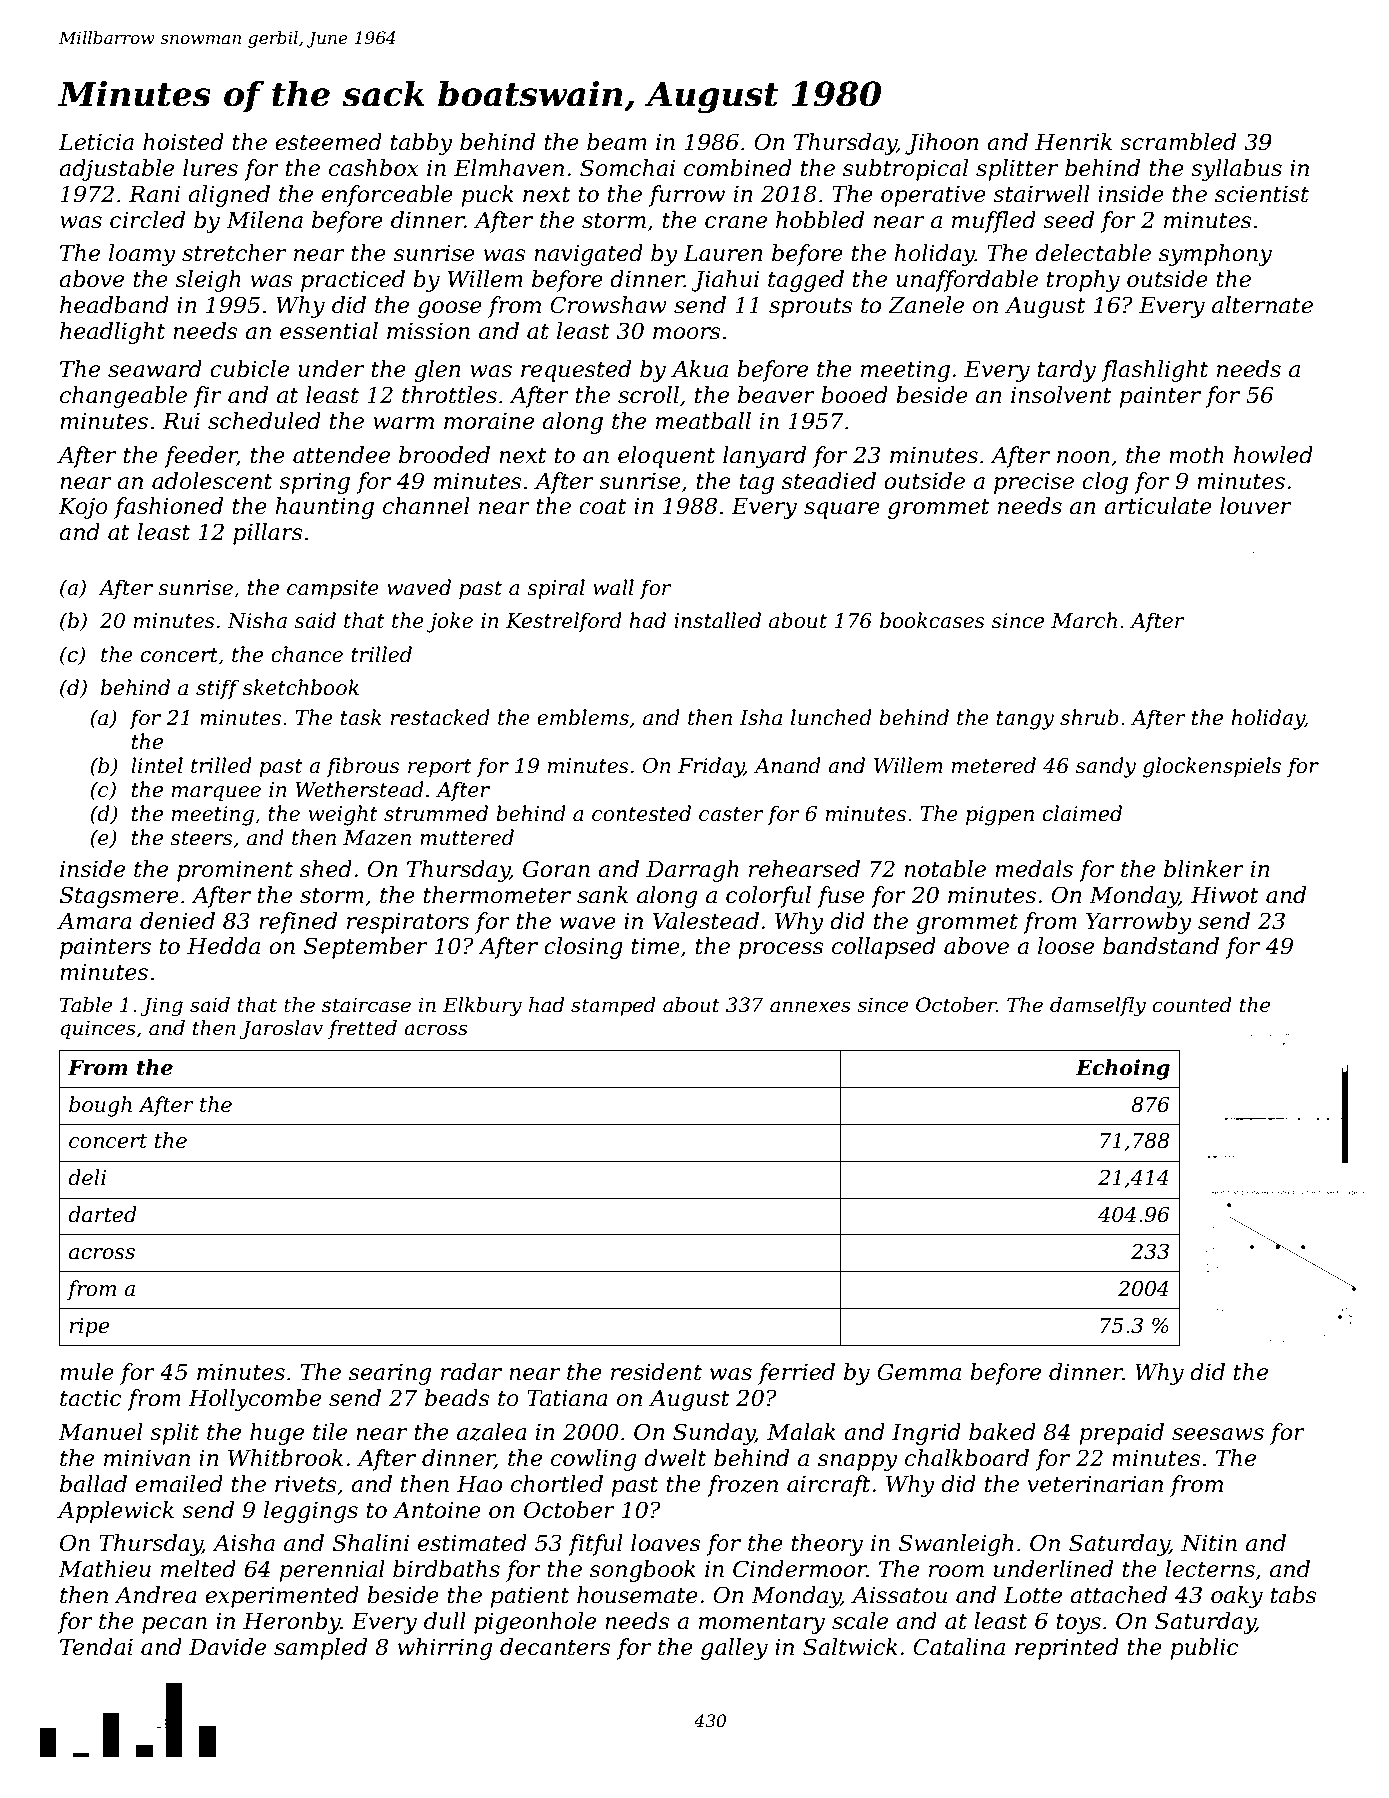  I want to click on reprinted, so click(1067, 1649).
